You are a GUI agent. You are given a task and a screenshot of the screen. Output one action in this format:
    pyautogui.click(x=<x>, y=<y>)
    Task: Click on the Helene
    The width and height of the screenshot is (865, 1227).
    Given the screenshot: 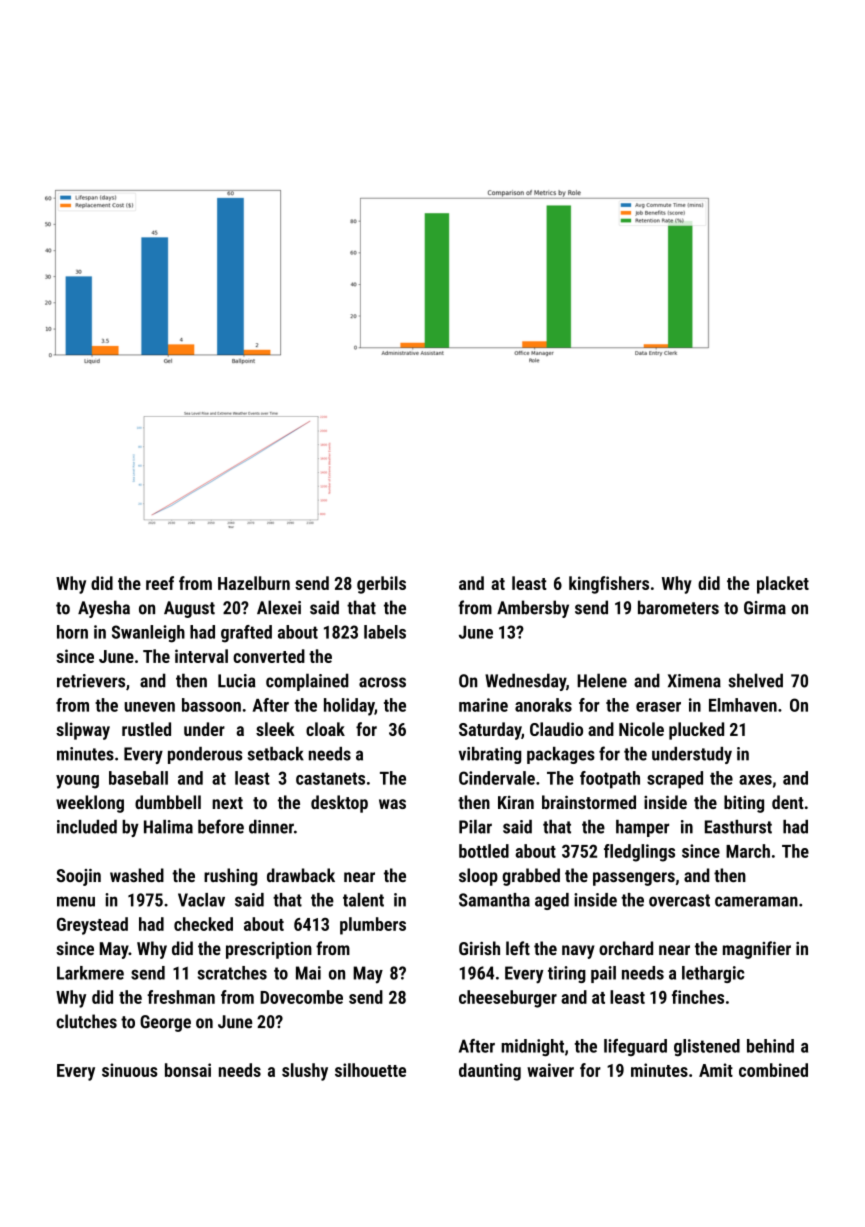 What is the action you would take?
    pyautogui.click(x=602, y=680)
